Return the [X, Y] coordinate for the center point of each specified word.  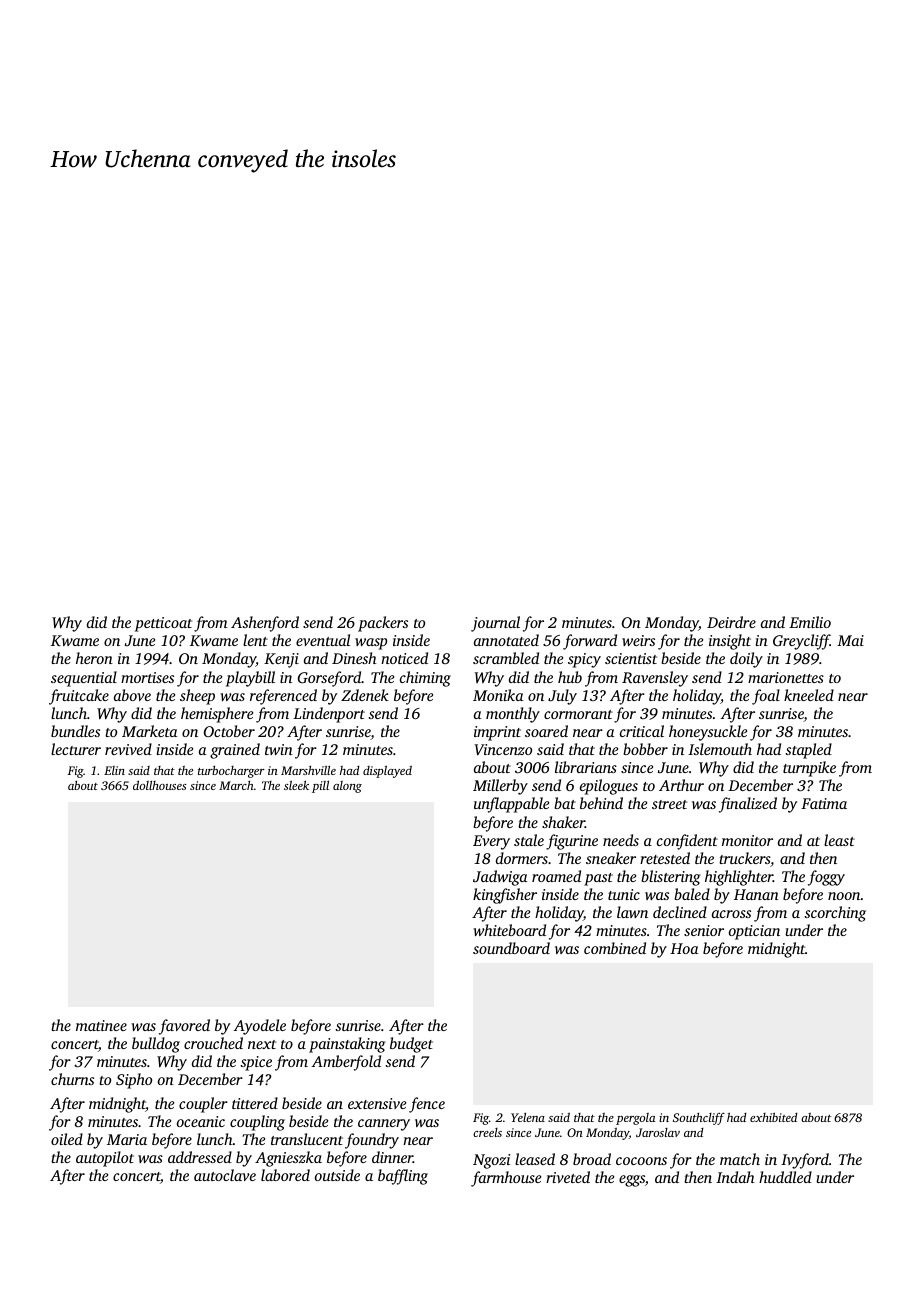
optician [754, 932]
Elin [114, 770]
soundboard [511, 948]
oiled [67, 1139]
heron [94, 658]
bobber [645, 749]
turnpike [809, 769]
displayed [387, 771]
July [562, 697]
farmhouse [506, 1179]
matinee [101, 1025]
